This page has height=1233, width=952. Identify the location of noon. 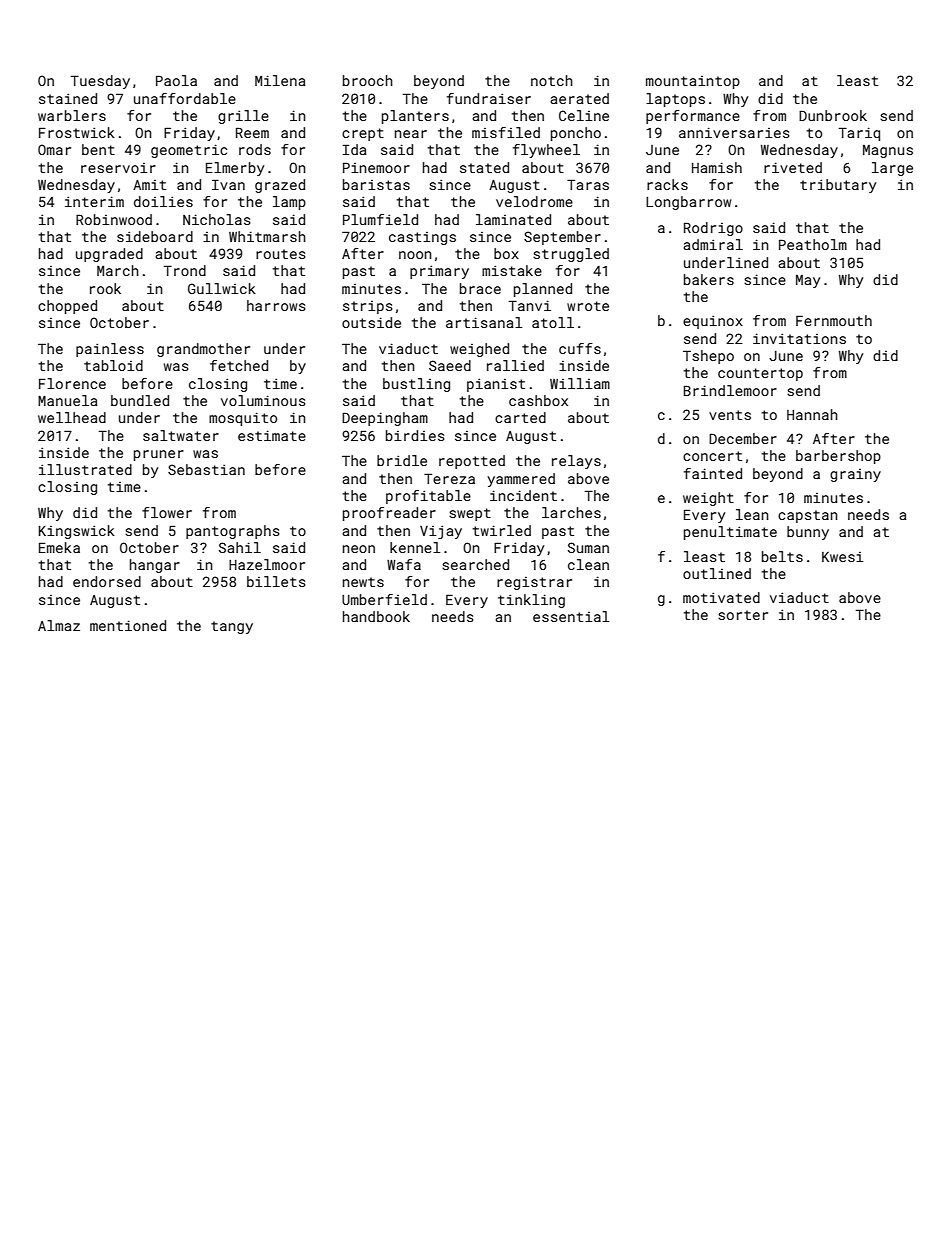
(415, 255).
